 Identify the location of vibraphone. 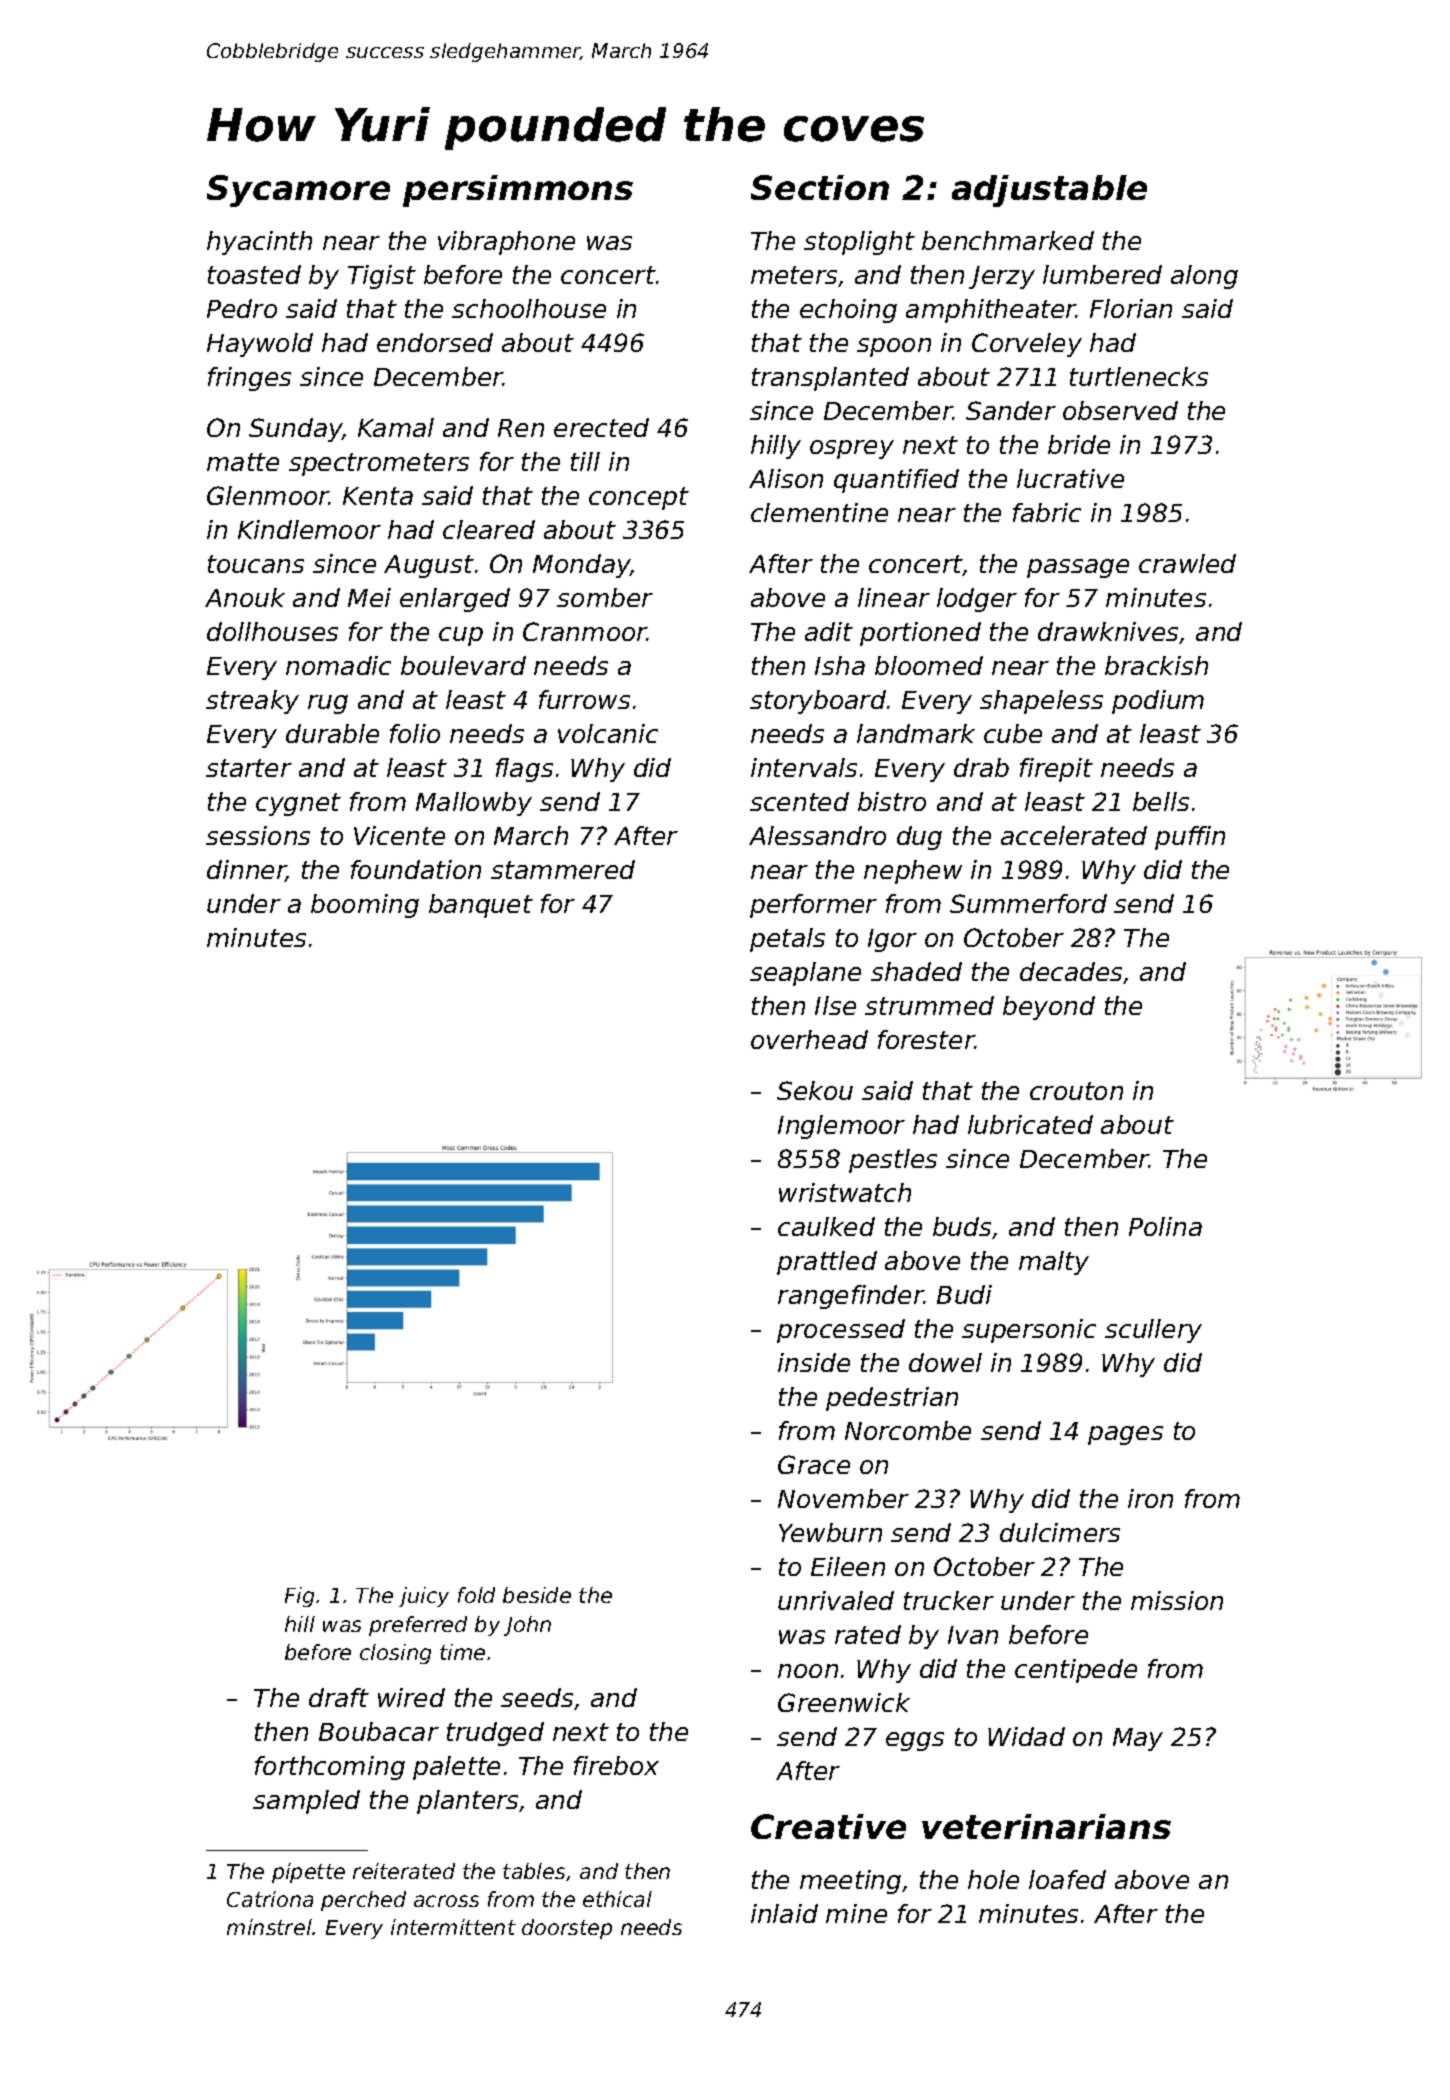
(506, 243).
